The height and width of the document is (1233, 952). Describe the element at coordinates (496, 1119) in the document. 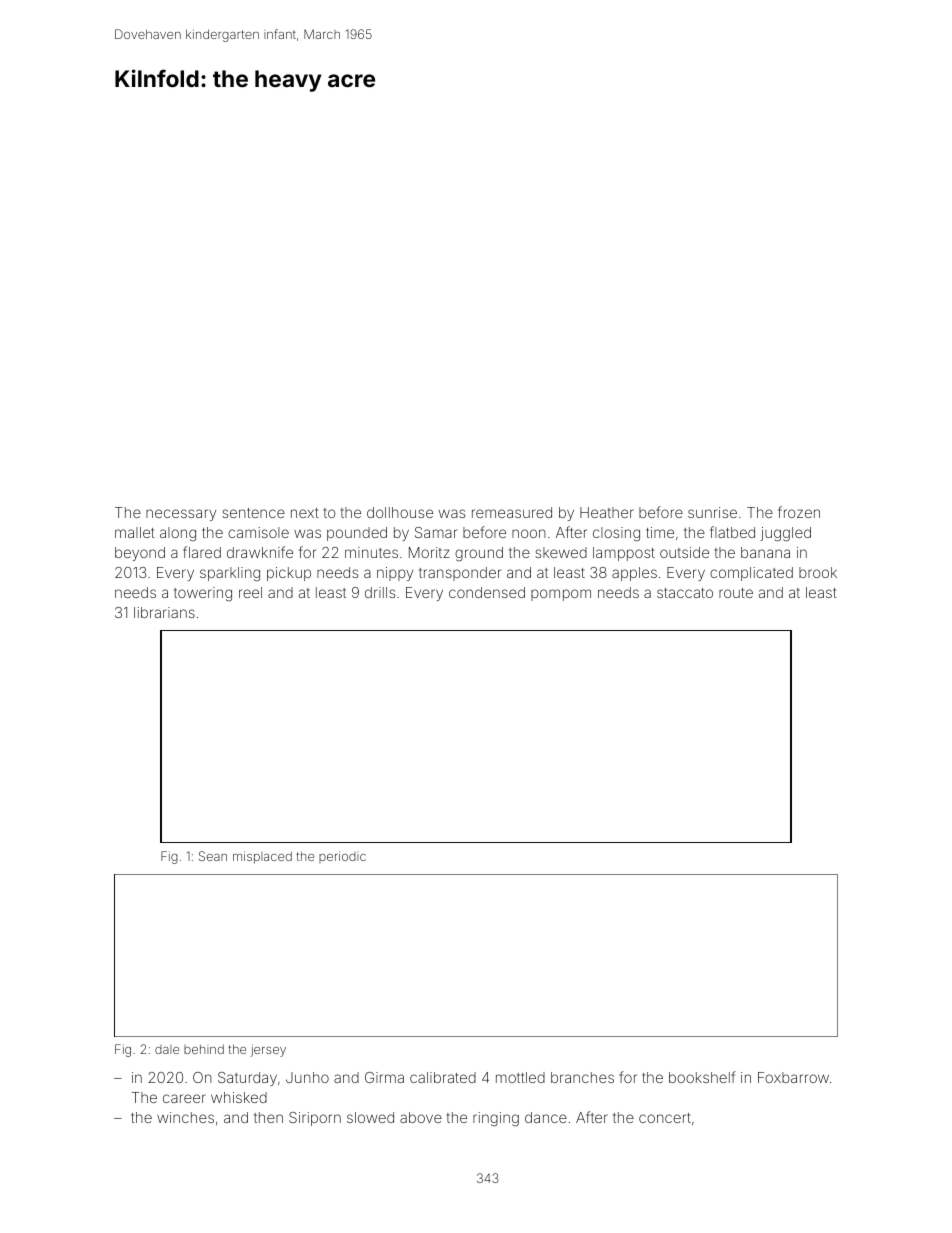

I see `ringing` at that location.
